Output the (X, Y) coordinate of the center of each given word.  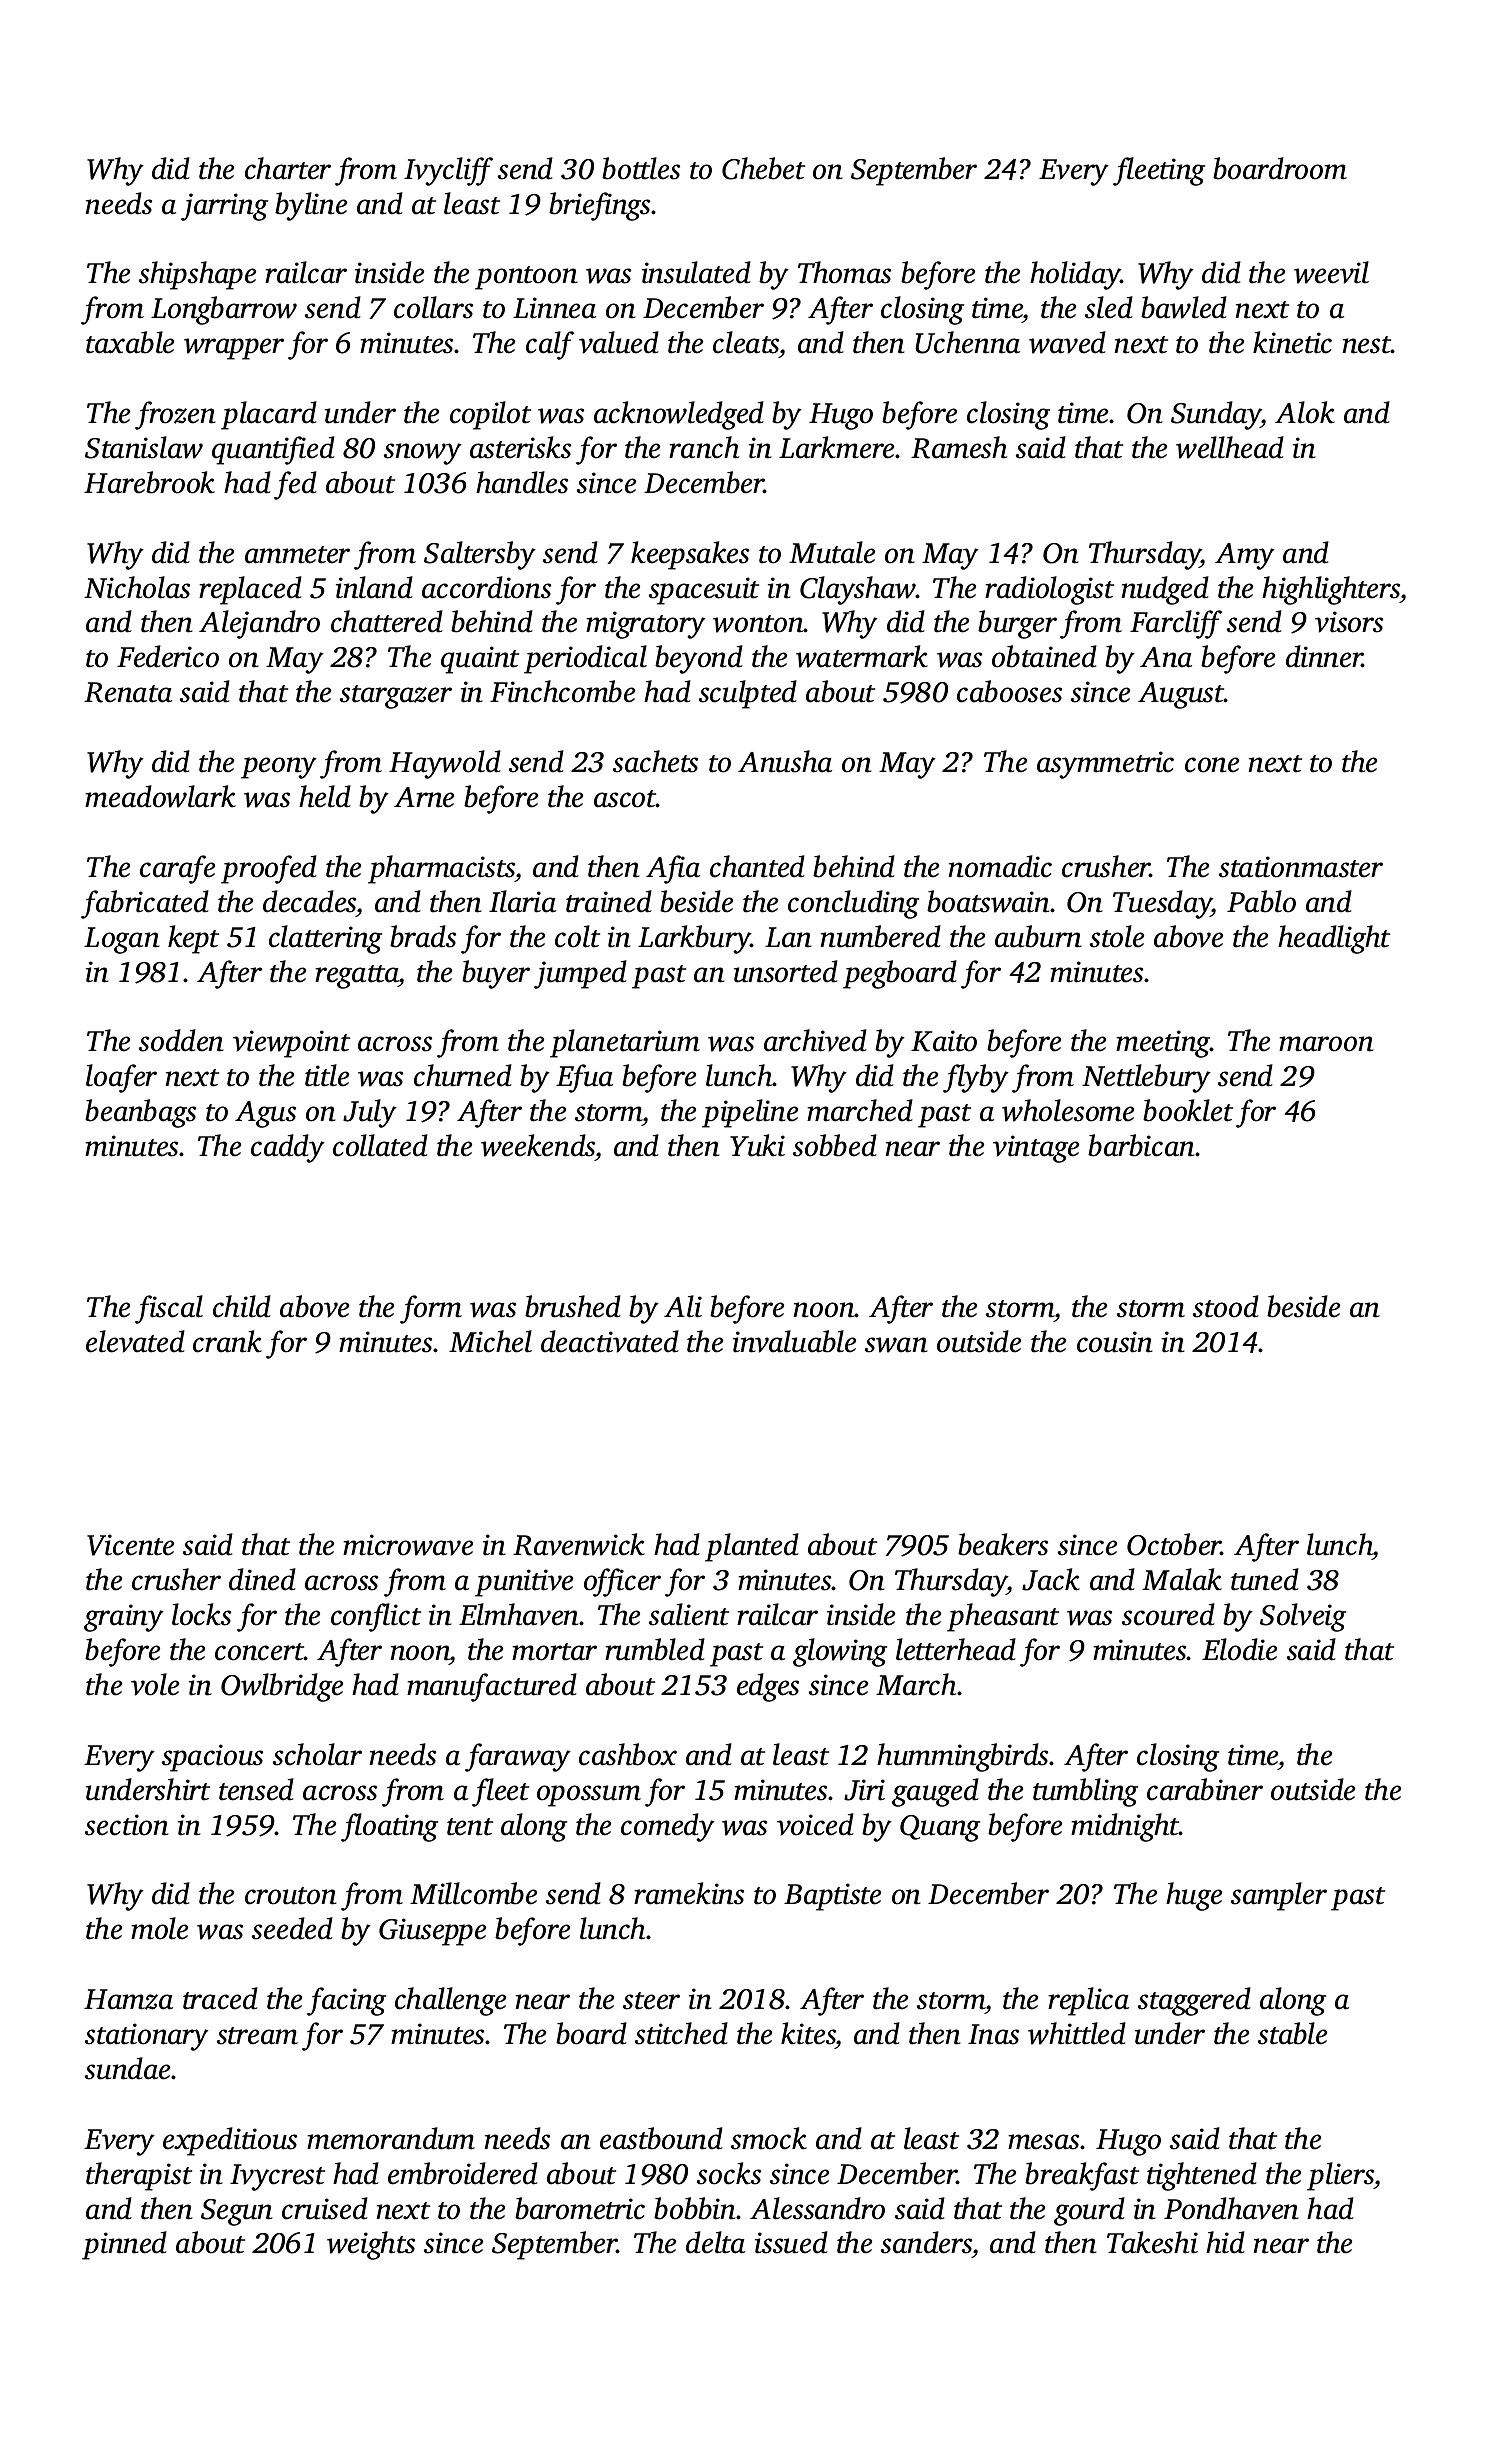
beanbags (140, 1113)
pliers (1340, 2176)
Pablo (1261, 901)
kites (808, 2033)
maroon (1326, 1044)
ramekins (689, 1893)
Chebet (763, 168)
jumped (580, 974)
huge (1194, 1896)
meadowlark (160, 796)
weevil (1331, 272)
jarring (224, 207)
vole (155, 1684)
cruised (325, 2208)
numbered (881, 936)
